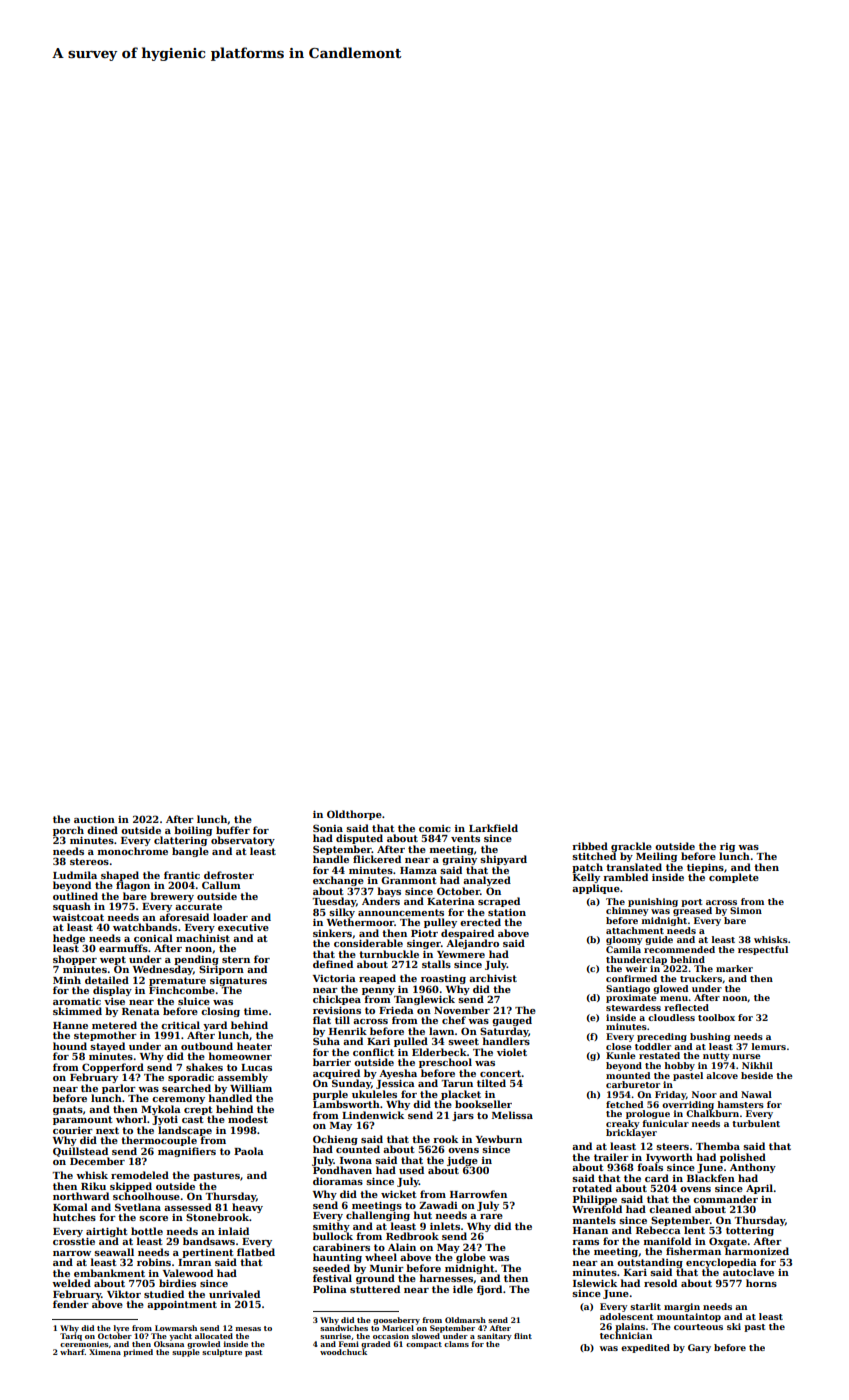 This page has height=1400, width=849. I want to click on Hamza, so click(418, 870).
